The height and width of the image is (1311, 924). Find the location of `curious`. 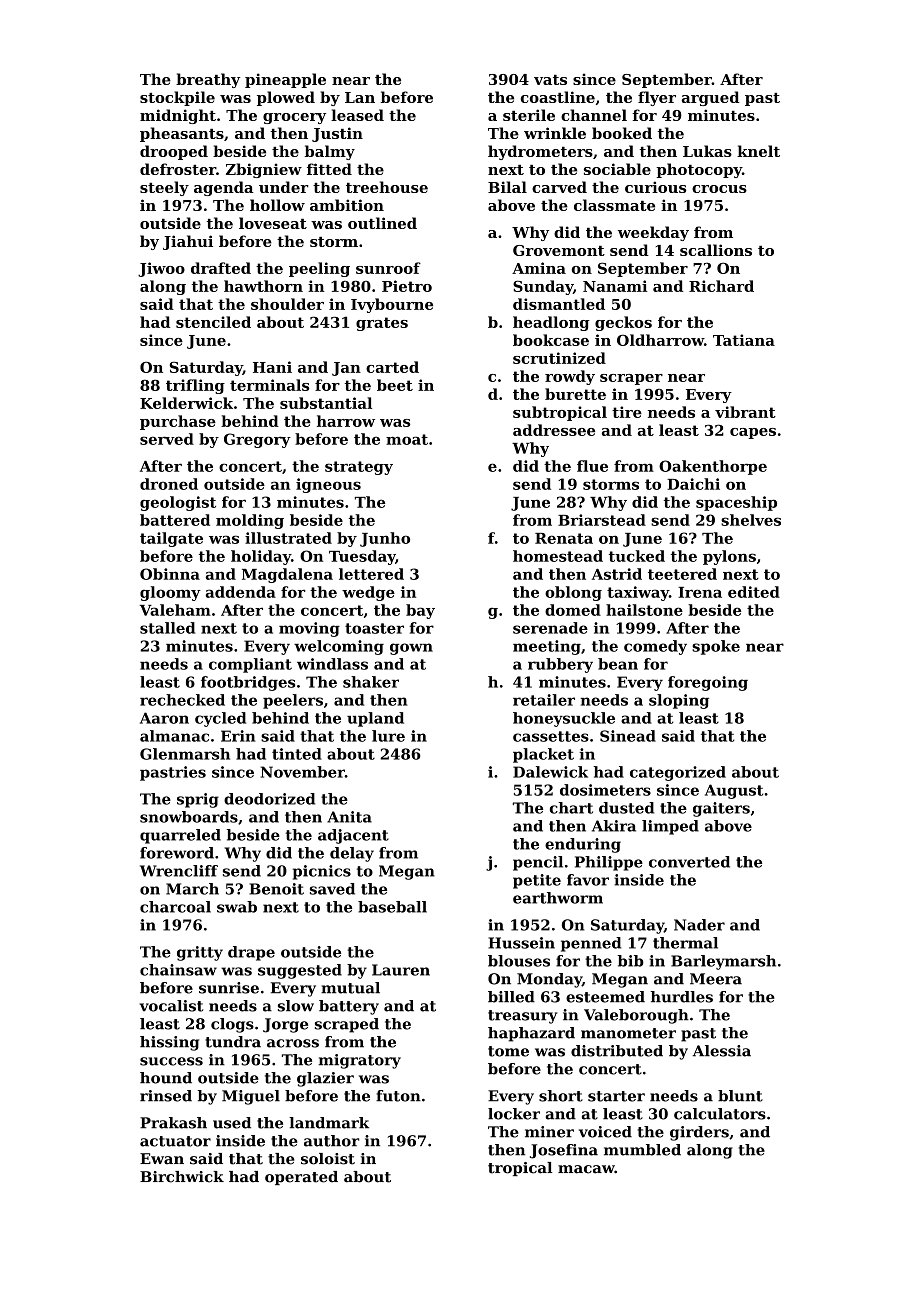

curious is located at coordinates (655, 187).
